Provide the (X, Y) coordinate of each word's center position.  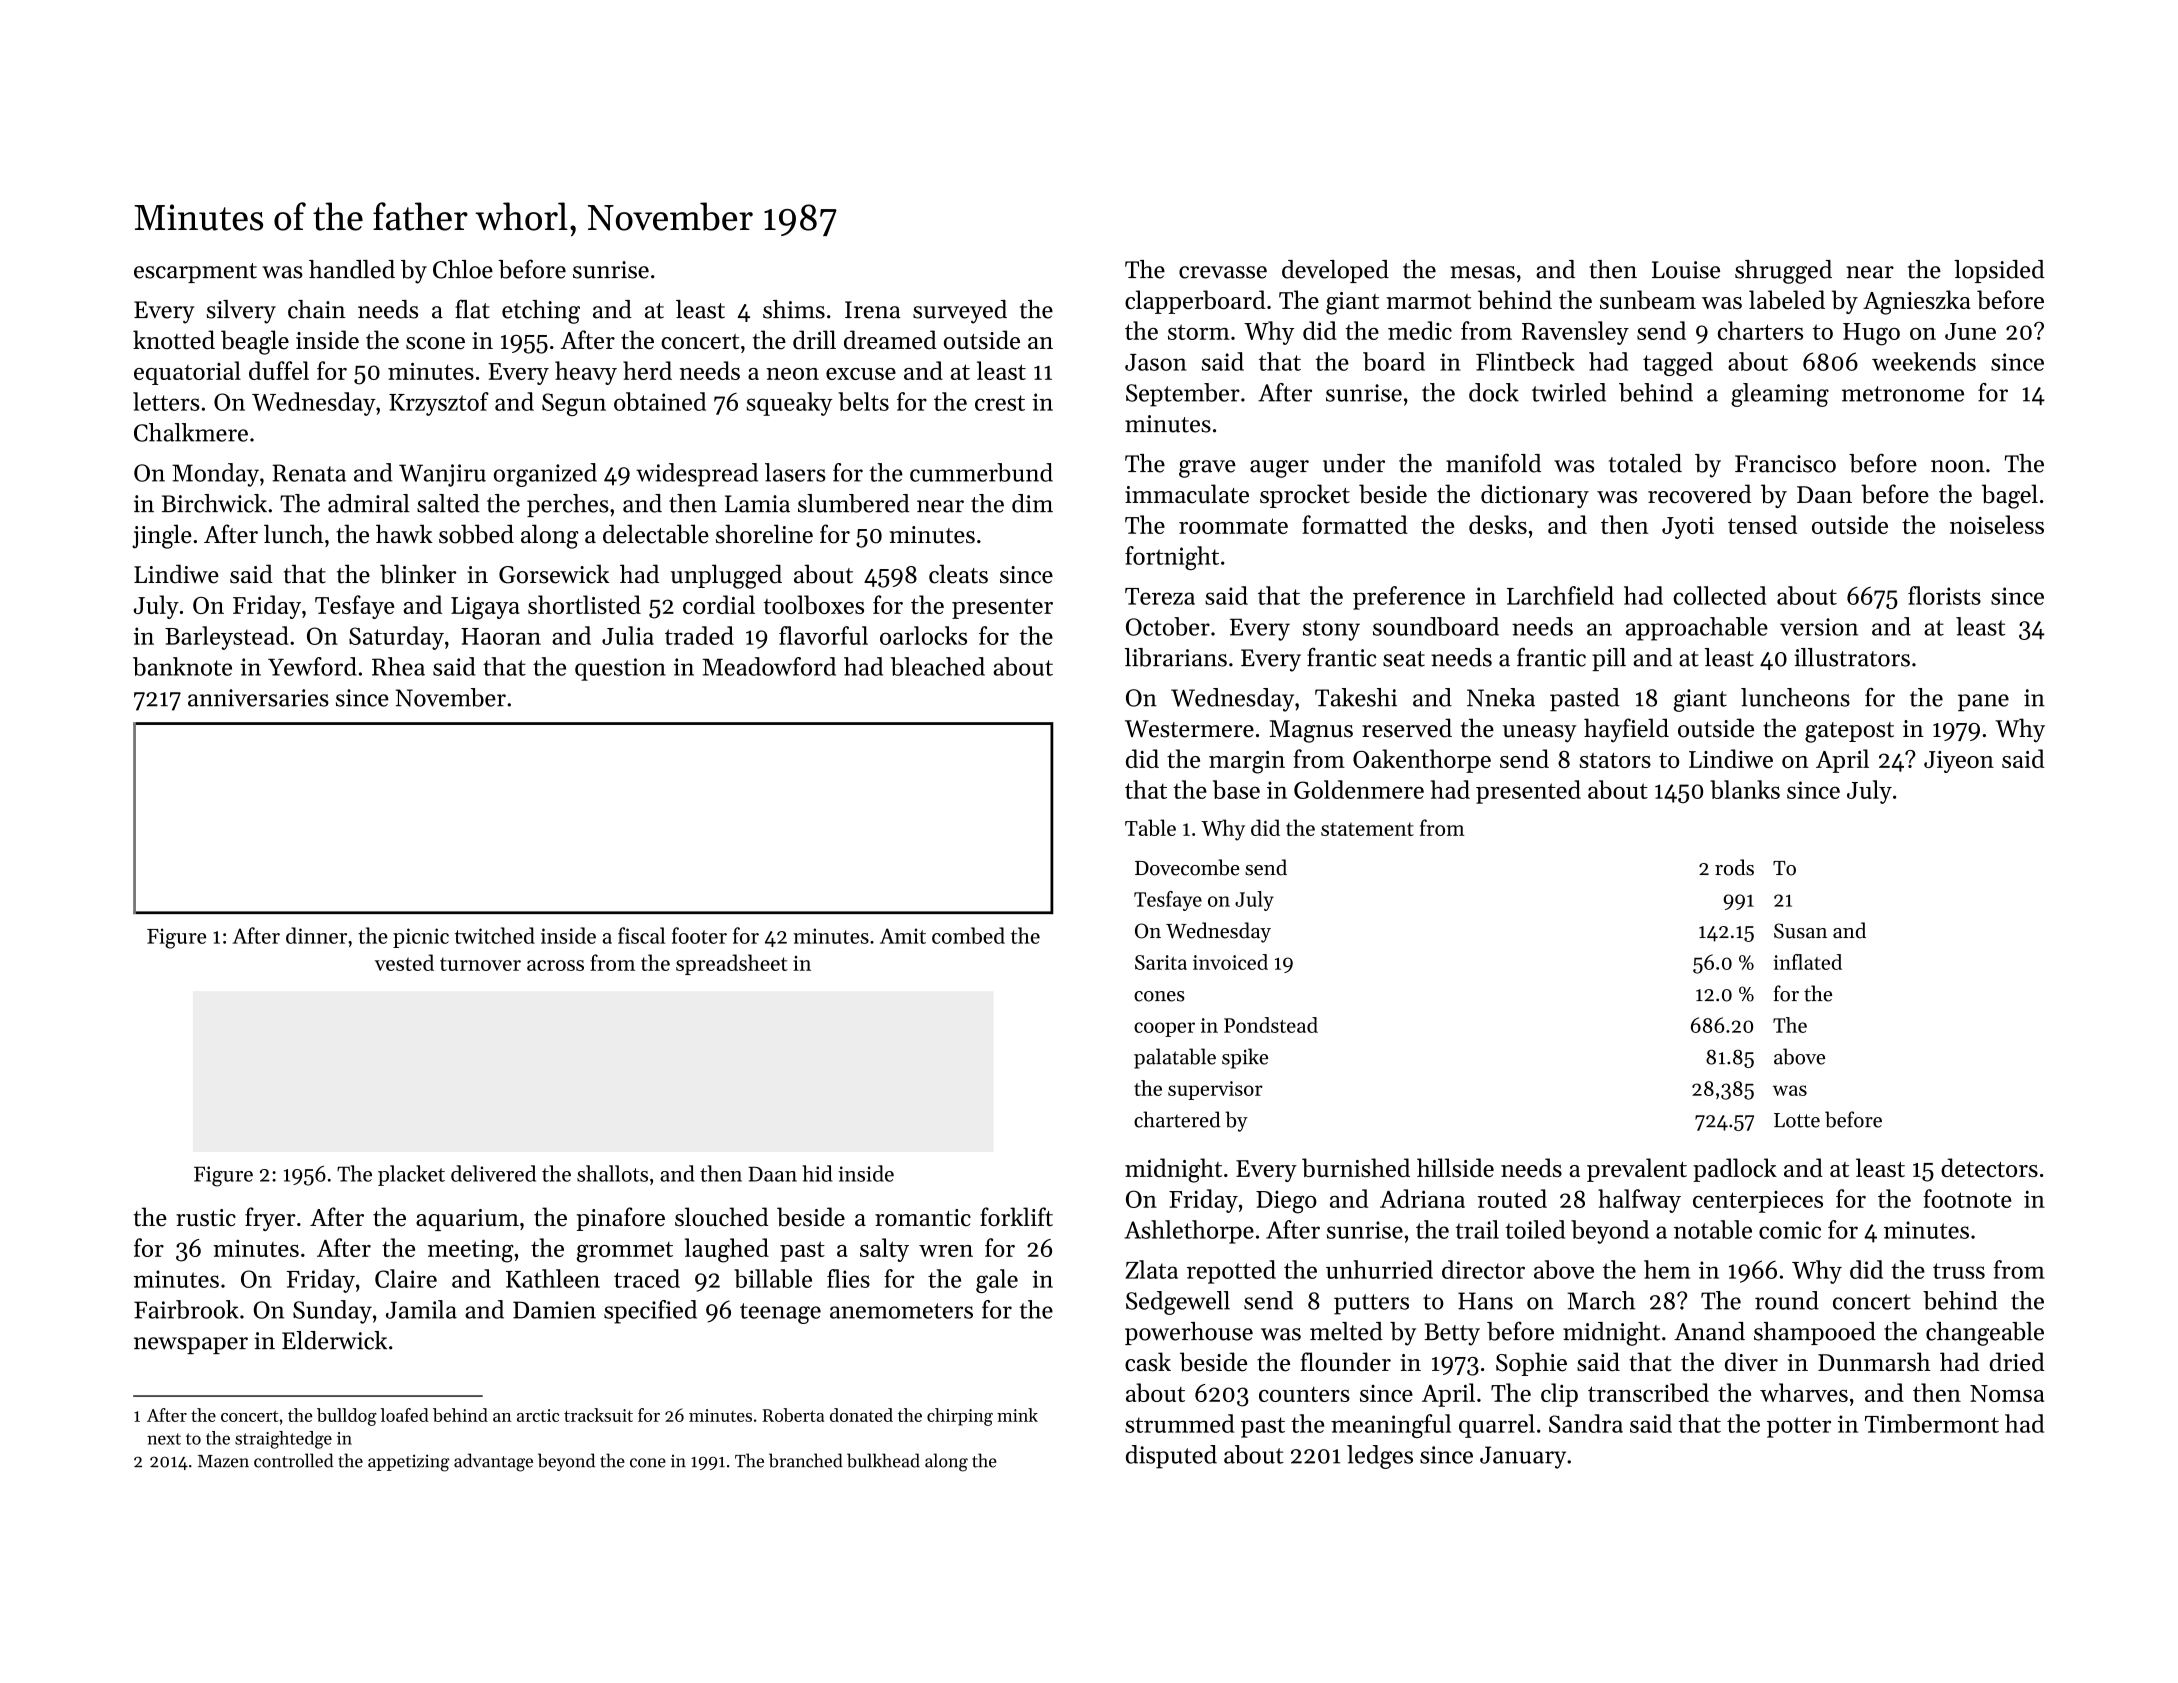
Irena (873, 310)
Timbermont (1932, 1423)
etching (541, 312)
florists (1944, 595)
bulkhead (883, 1460)
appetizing (409, 1463)
